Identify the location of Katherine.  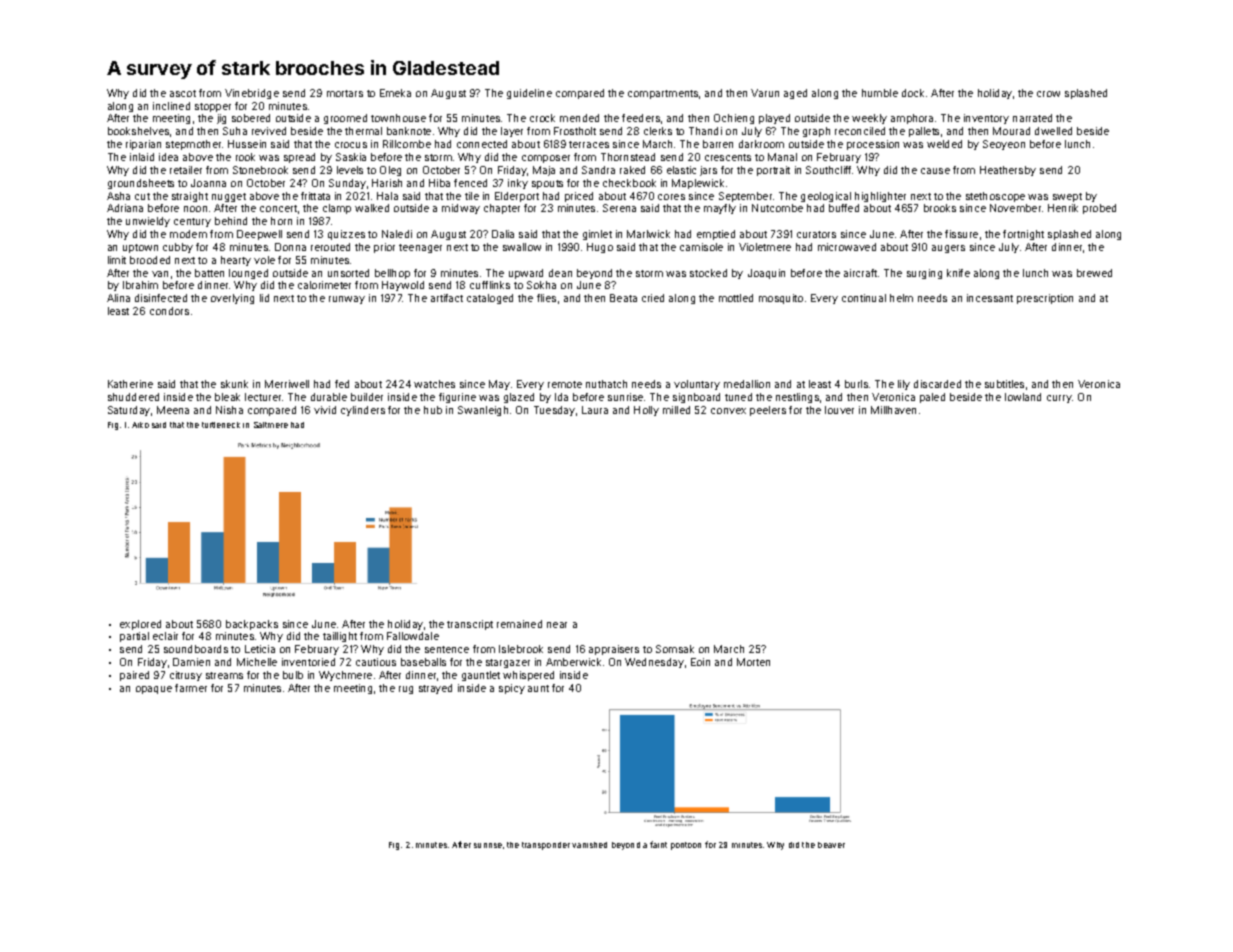
(130, 384).
